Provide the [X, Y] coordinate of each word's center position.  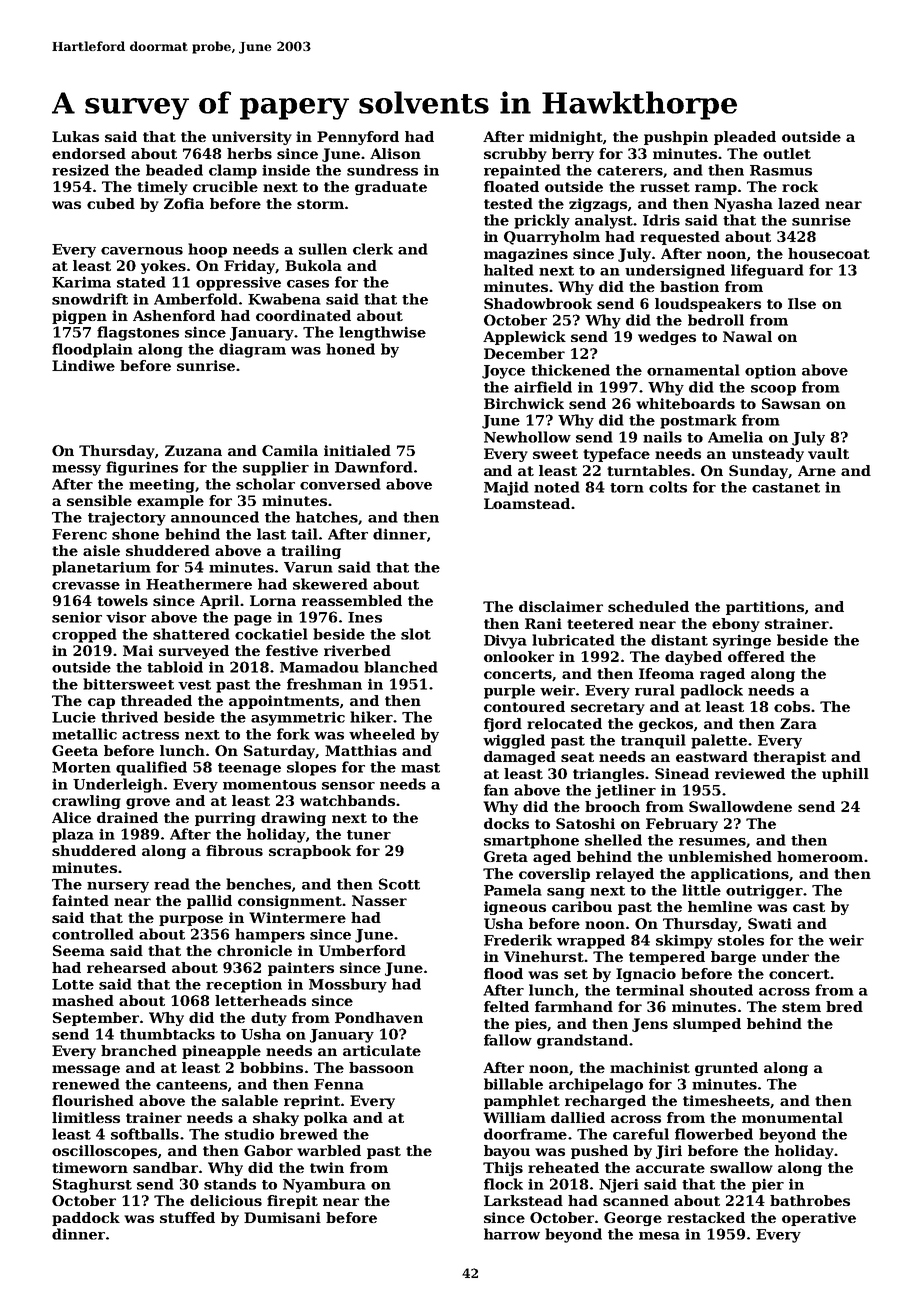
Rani [543, 623]
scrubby [515, 155]
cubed [111, 203]
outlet [787, 153]
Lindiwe [83, 365]
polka [326, 1119]
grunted [726, 1069]
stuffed [187, 1217]
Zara [798, 723]
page [253, 620]
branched [139, 1050]
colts [668, 487]
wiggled [514, 741]
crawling [86, 802]
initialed [357, 450]
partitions [765, 608]
